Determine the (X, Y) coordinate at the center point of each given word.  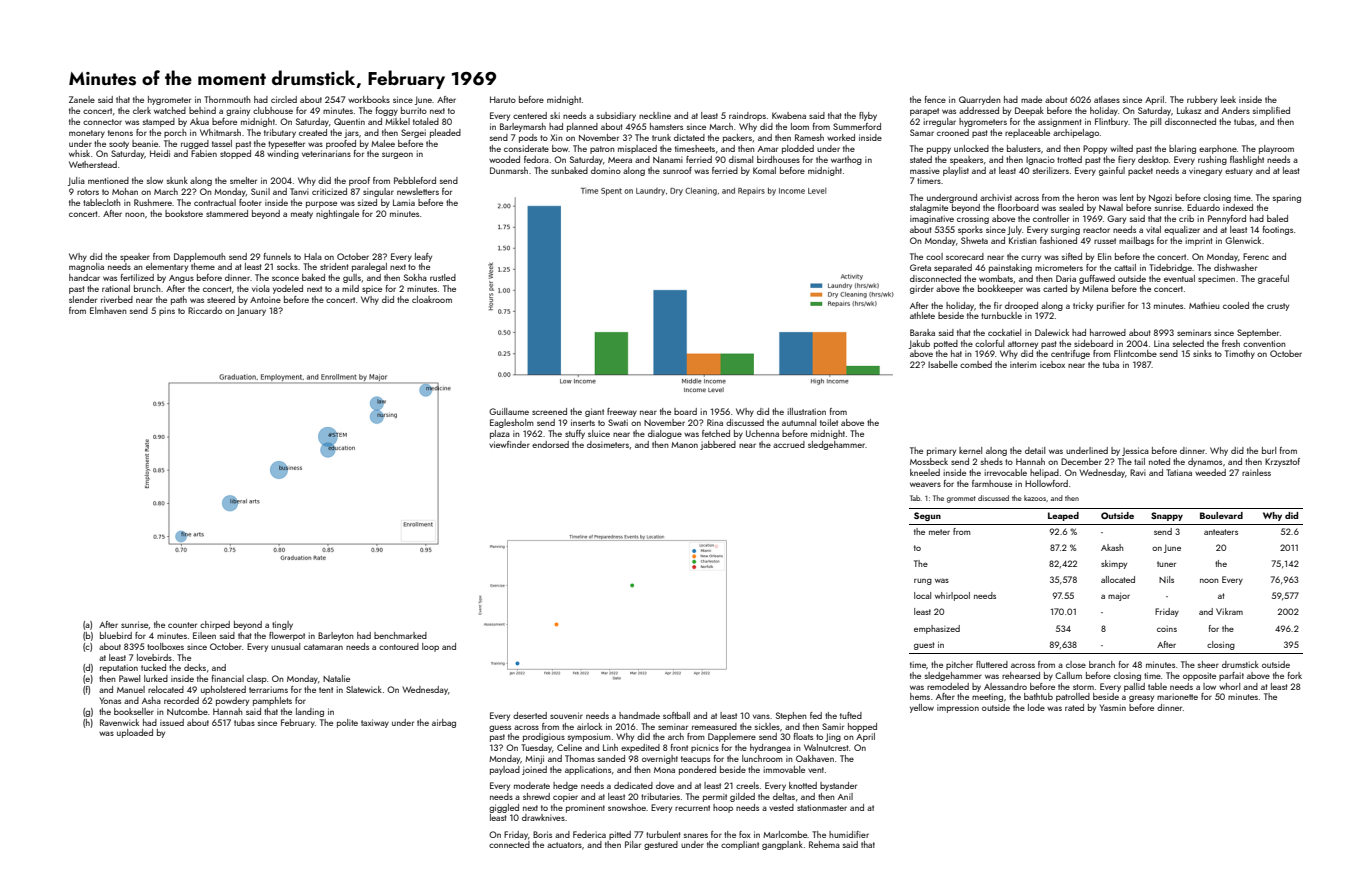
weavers (925, 484)
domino (606, 170)
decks (195, 667)
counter (182, 625)
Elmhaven (108, 310)
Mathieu (1204, 305)
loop (430, 647)
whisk (79, 153)
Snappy (1167, 516)
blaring (1182, 149)
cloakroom (432, 299)
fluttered (992, 664)
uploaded (135, 733)
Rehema (824, 844)
